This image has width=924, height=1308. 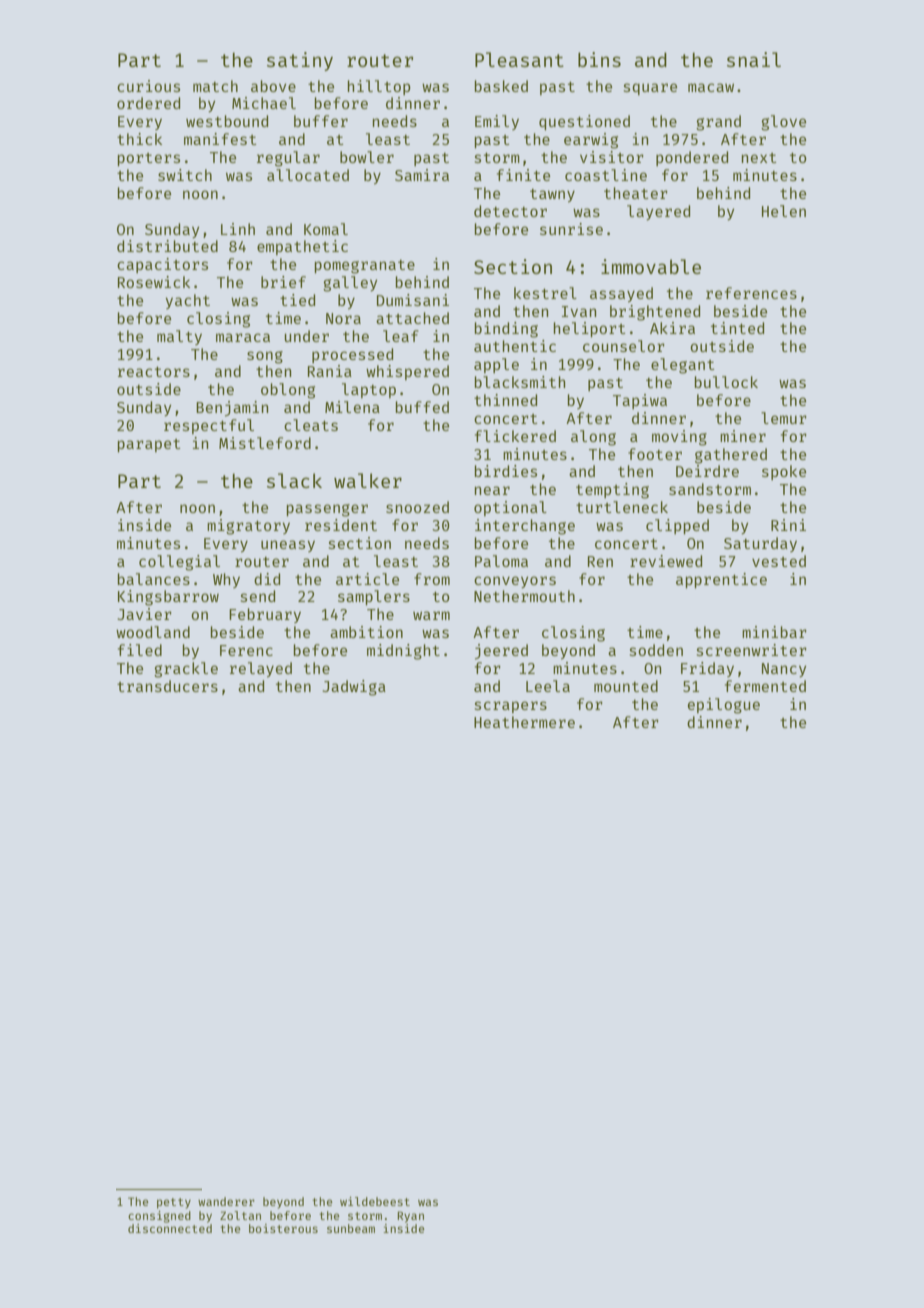 I want to click on yacht, so click(x=188, y=301).
